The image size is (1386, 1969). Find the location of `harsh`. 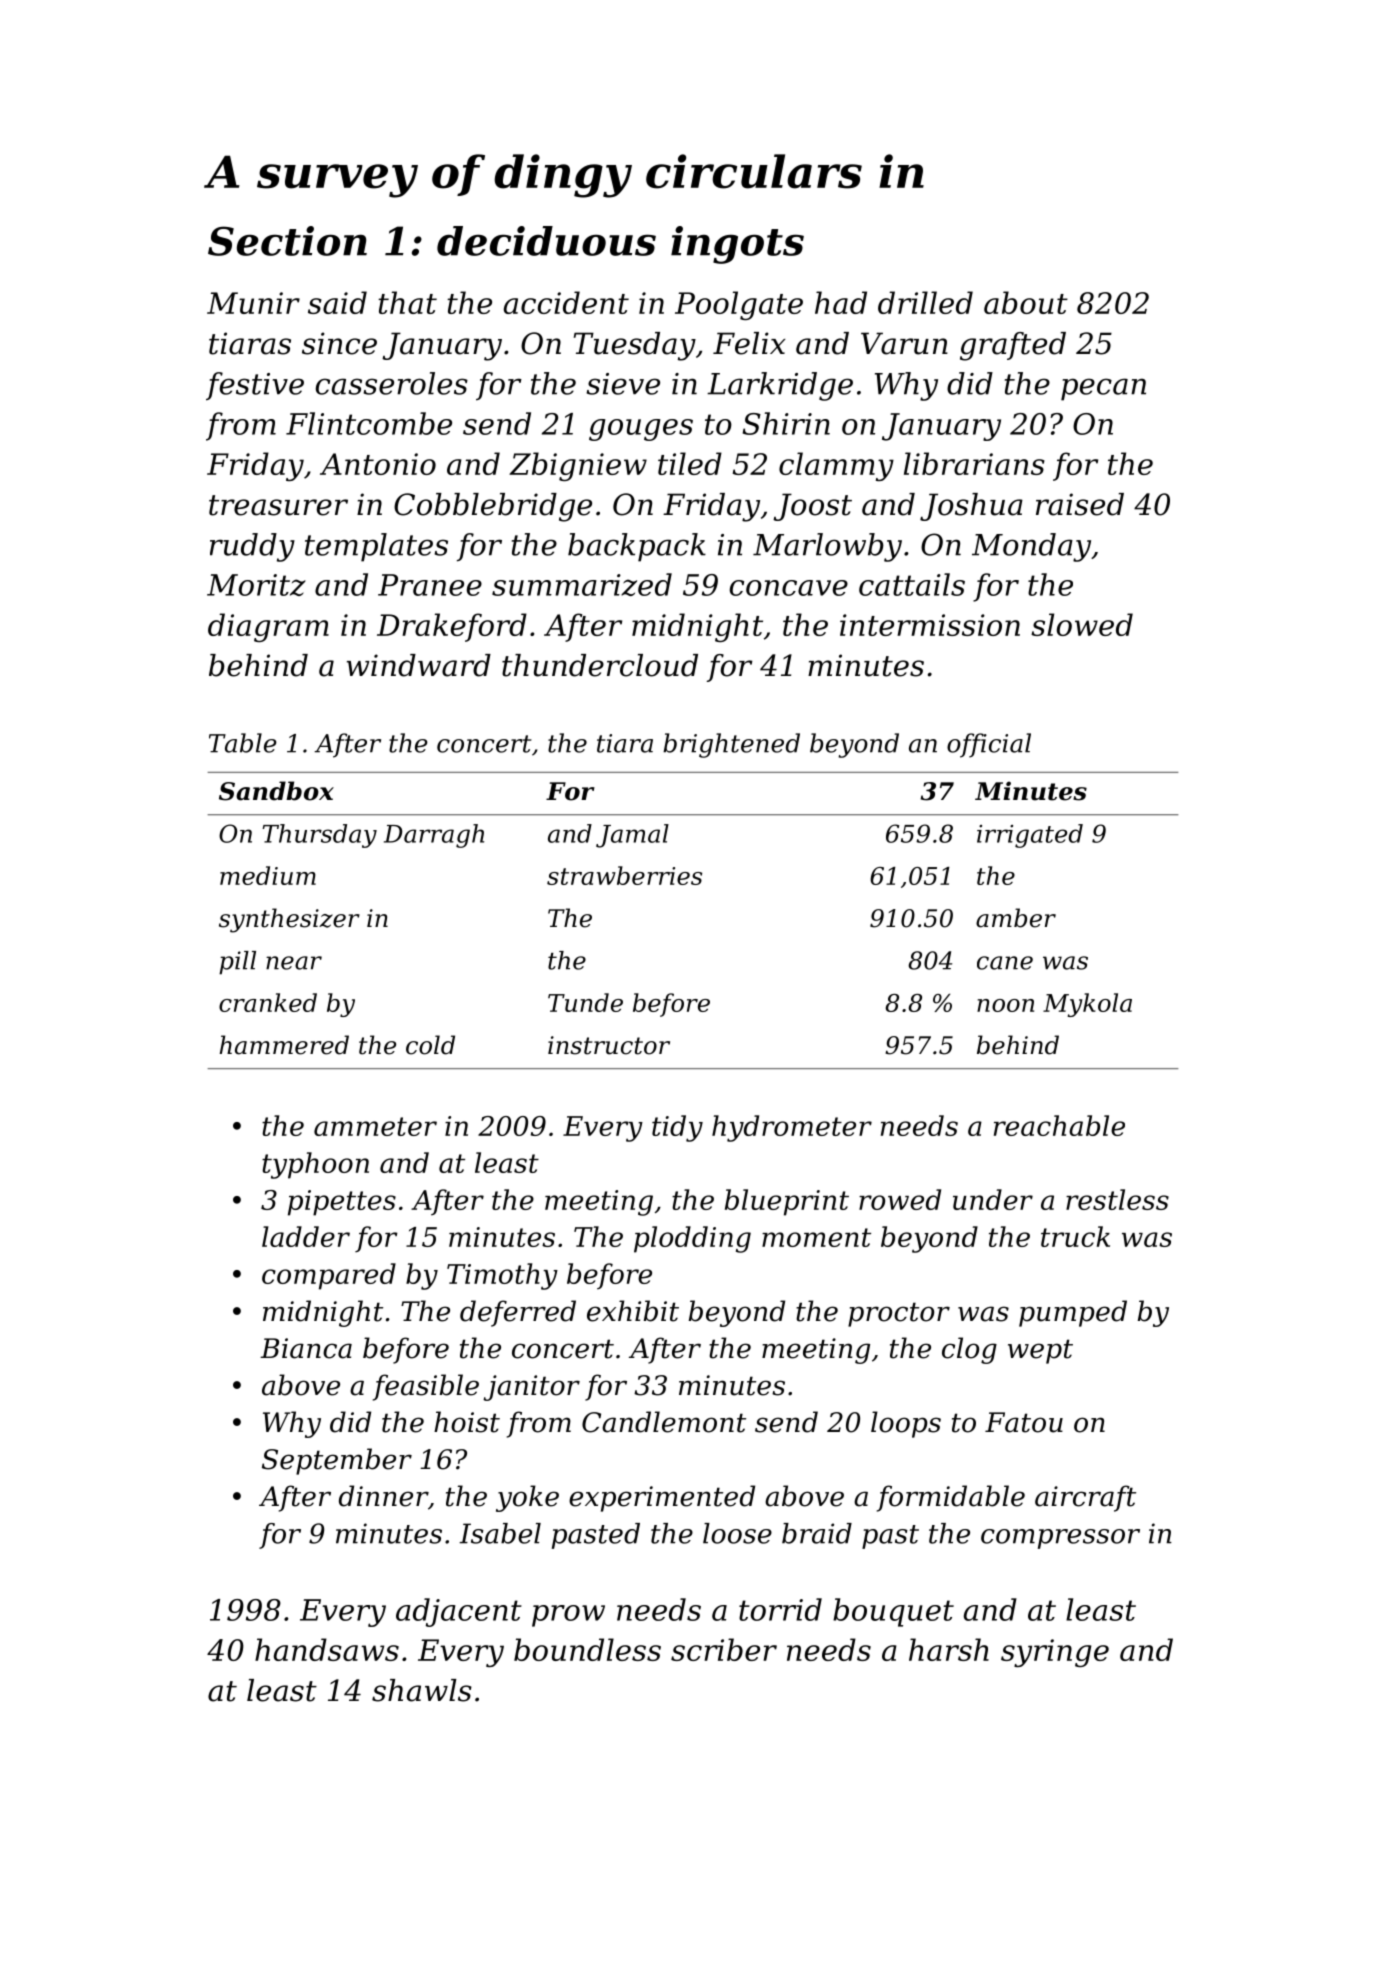

harsh is located at coordinates (949, 1649).
